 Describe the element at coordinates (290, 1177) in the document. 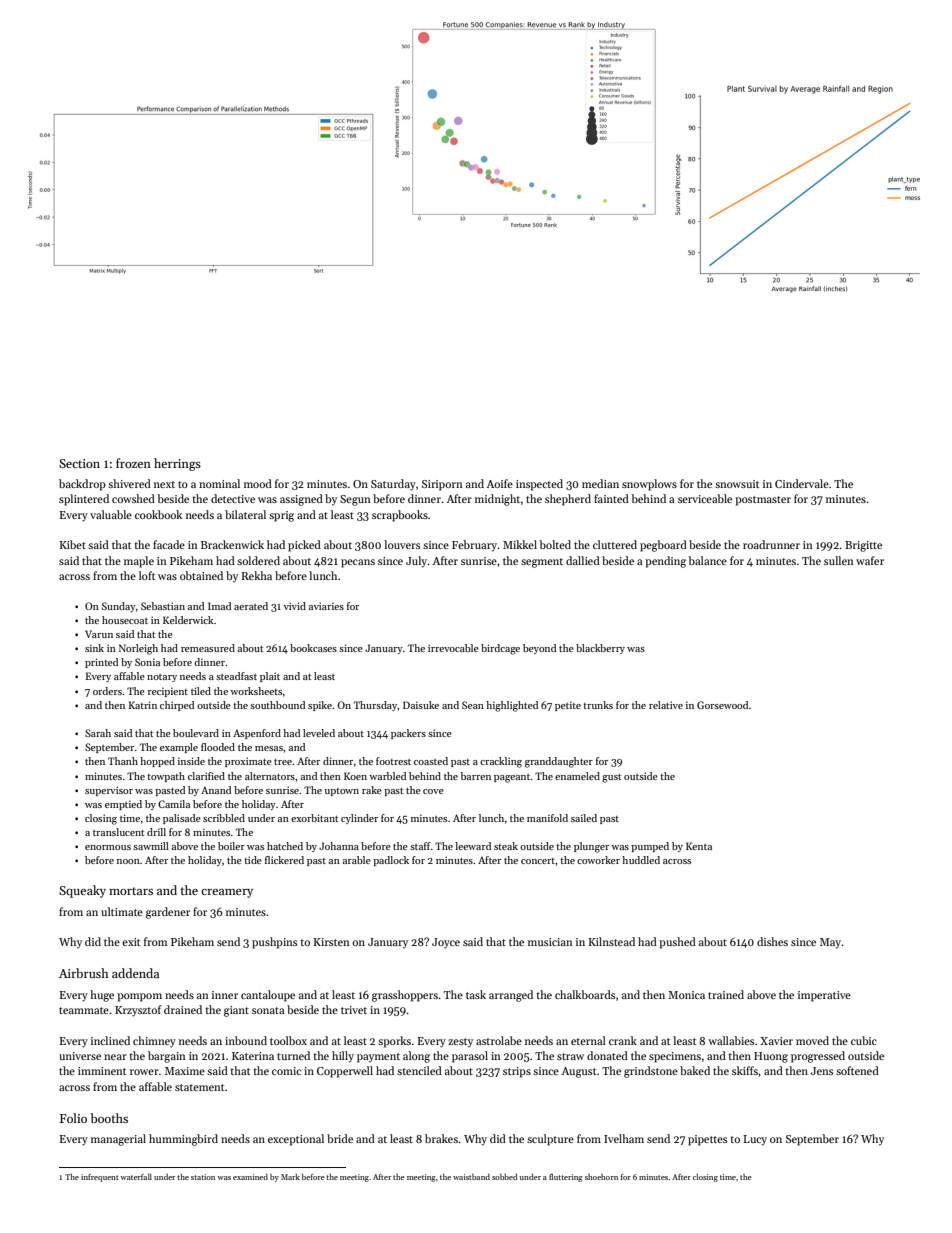

I see `Mark` at that location.
